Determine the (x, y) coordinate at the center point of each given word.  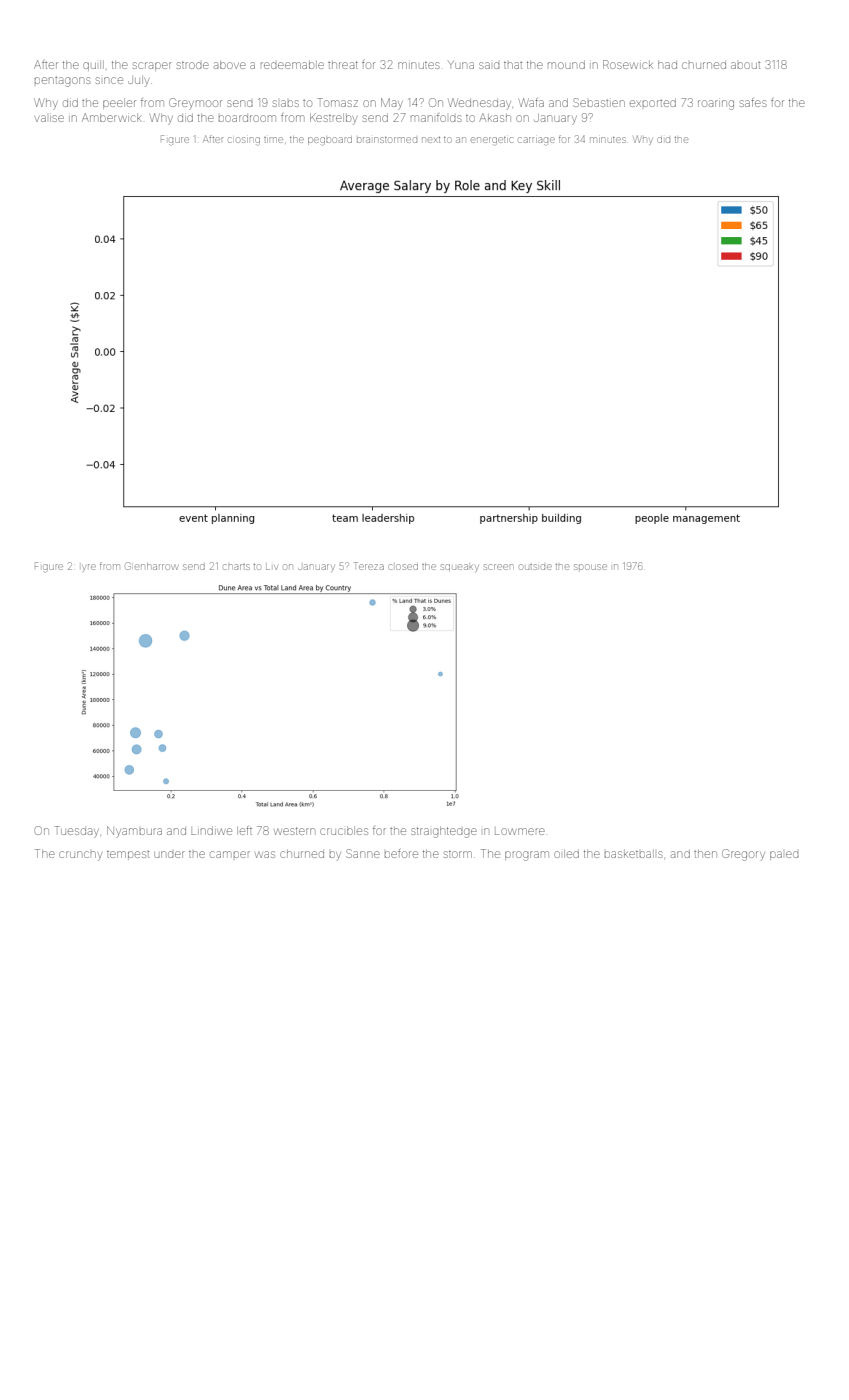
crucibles (344, 831)
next (431, 140)
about (745, 65)
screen (498, 567)
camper (230, 854)
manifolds (436, 117)
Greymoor (195, 104)
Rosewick (627, 64)
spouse (590, 567)
